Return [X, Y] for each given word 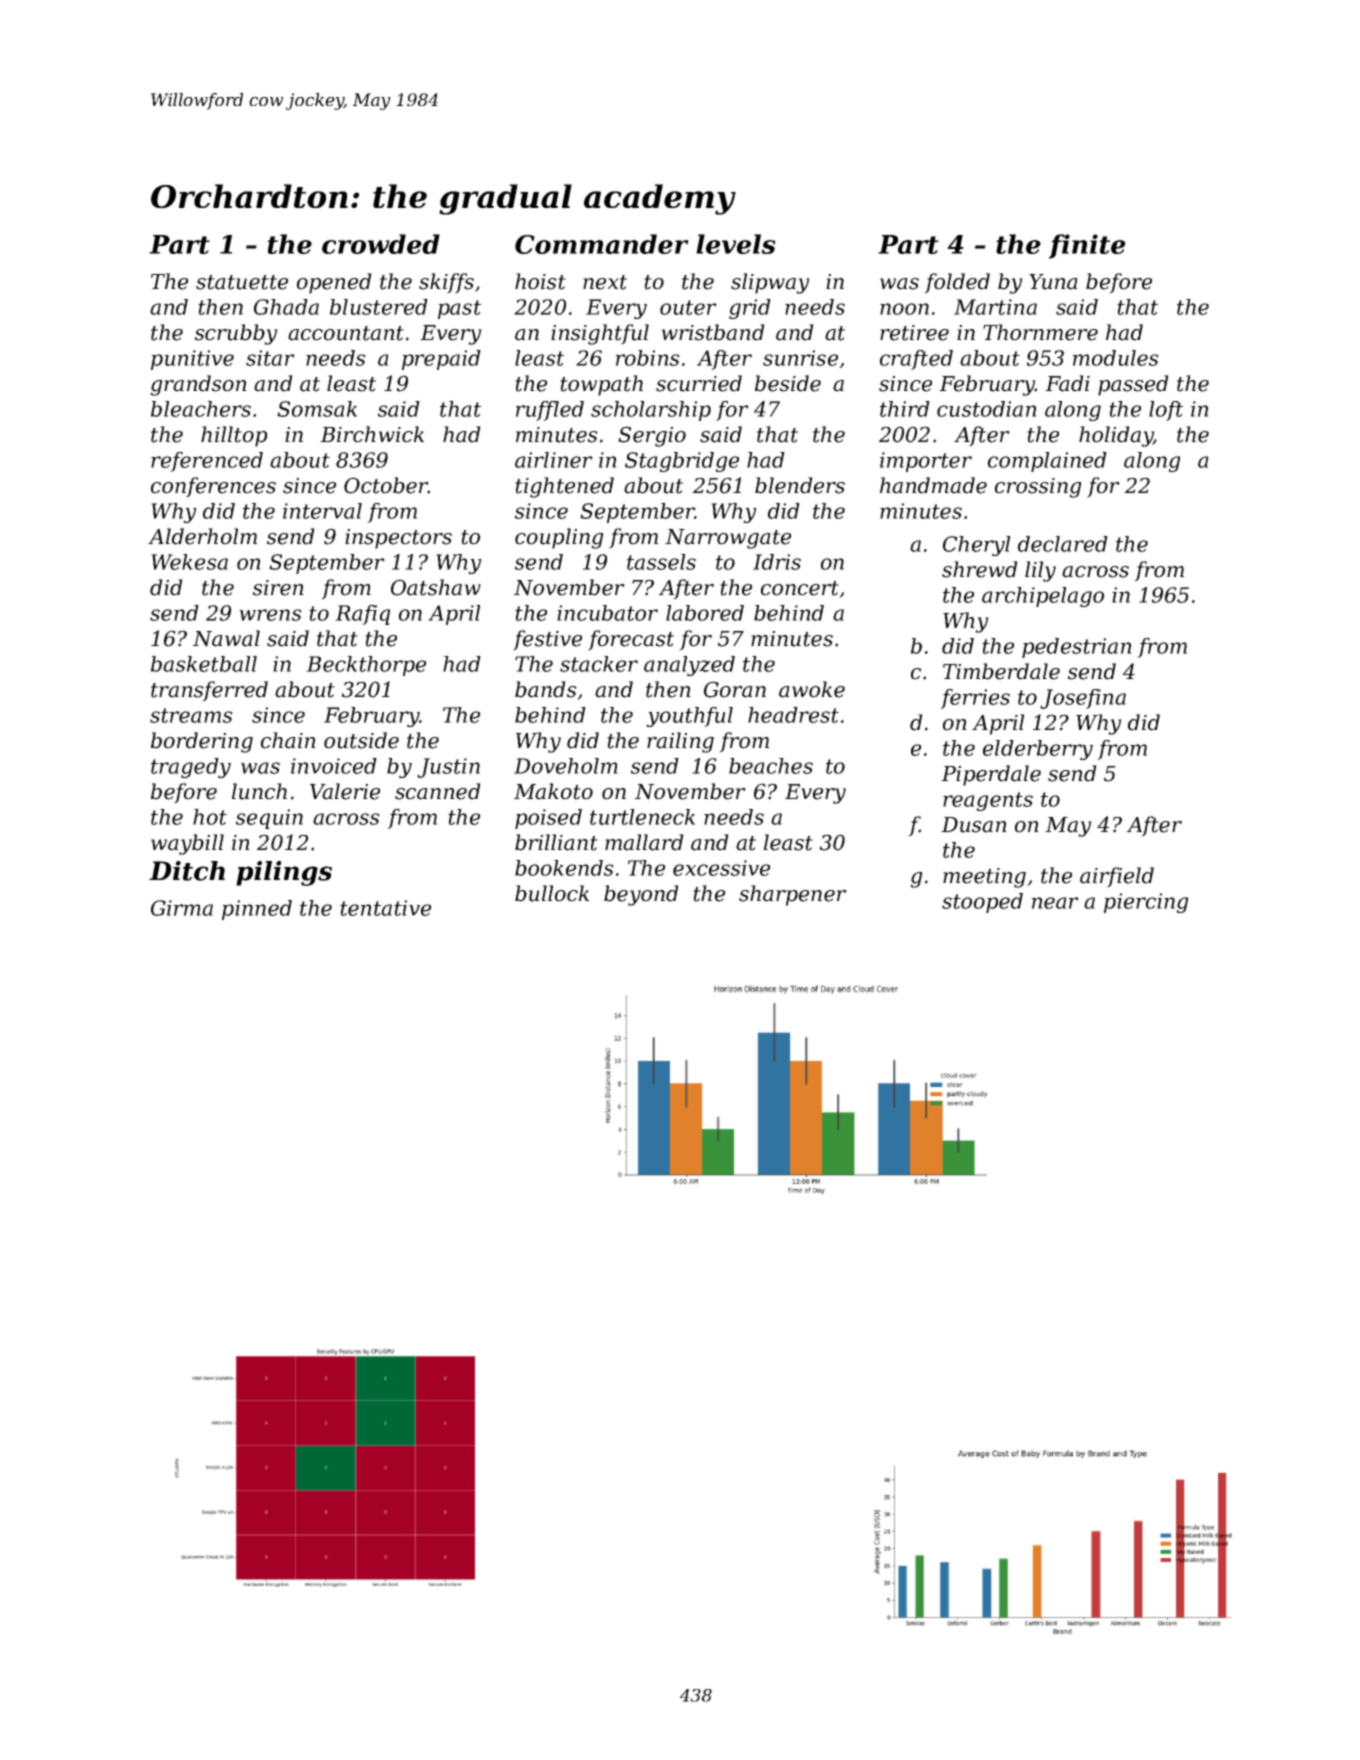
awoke [812, 689]
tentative [385, 908]
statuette [242, 282]
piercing [1146, 903]
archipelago [1043, 597]
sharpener [793, 895]
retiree [914, 333]
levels [736, 244]
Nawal [226, 638]
